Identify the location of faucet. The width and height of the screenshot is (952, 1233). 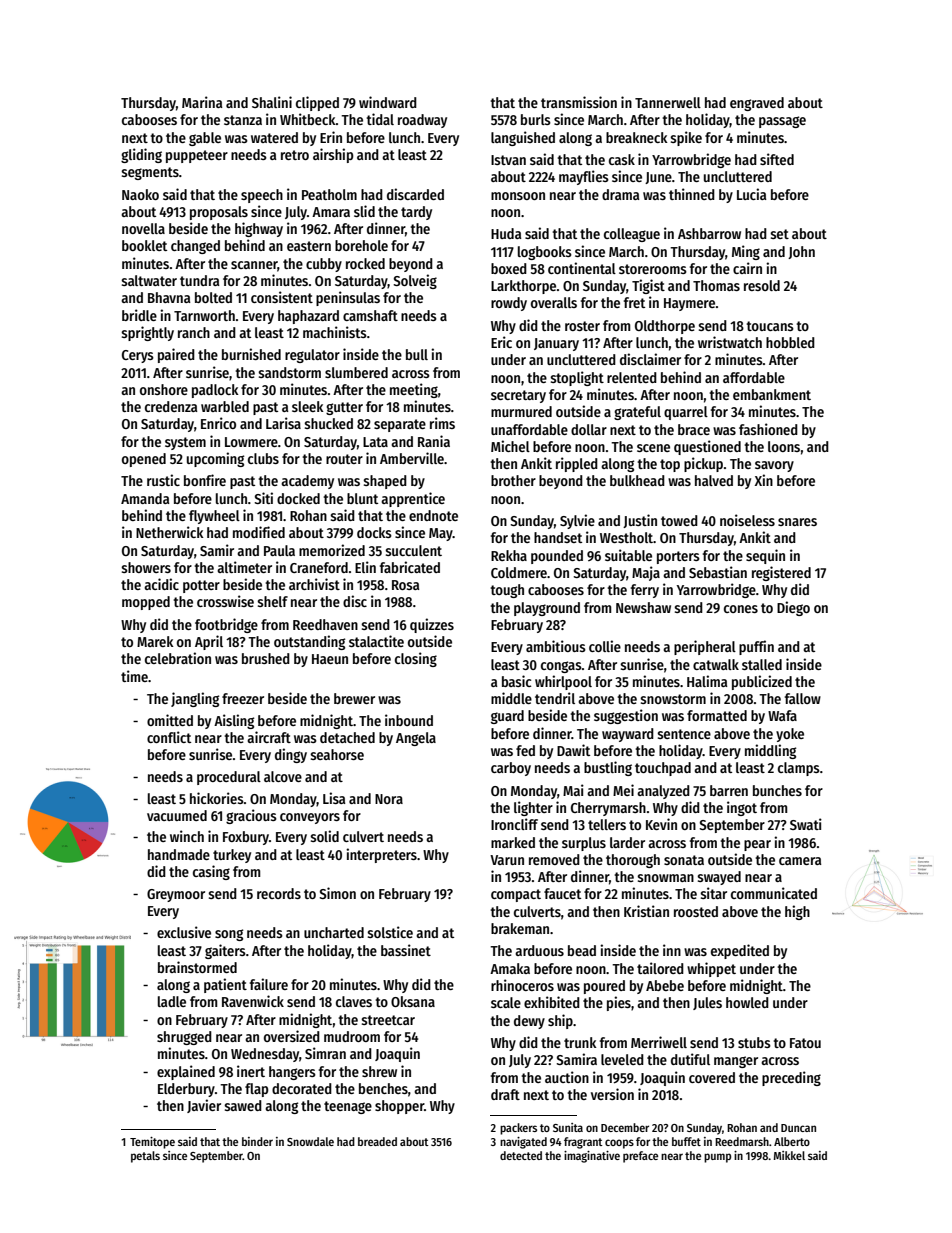
(562, 893).
